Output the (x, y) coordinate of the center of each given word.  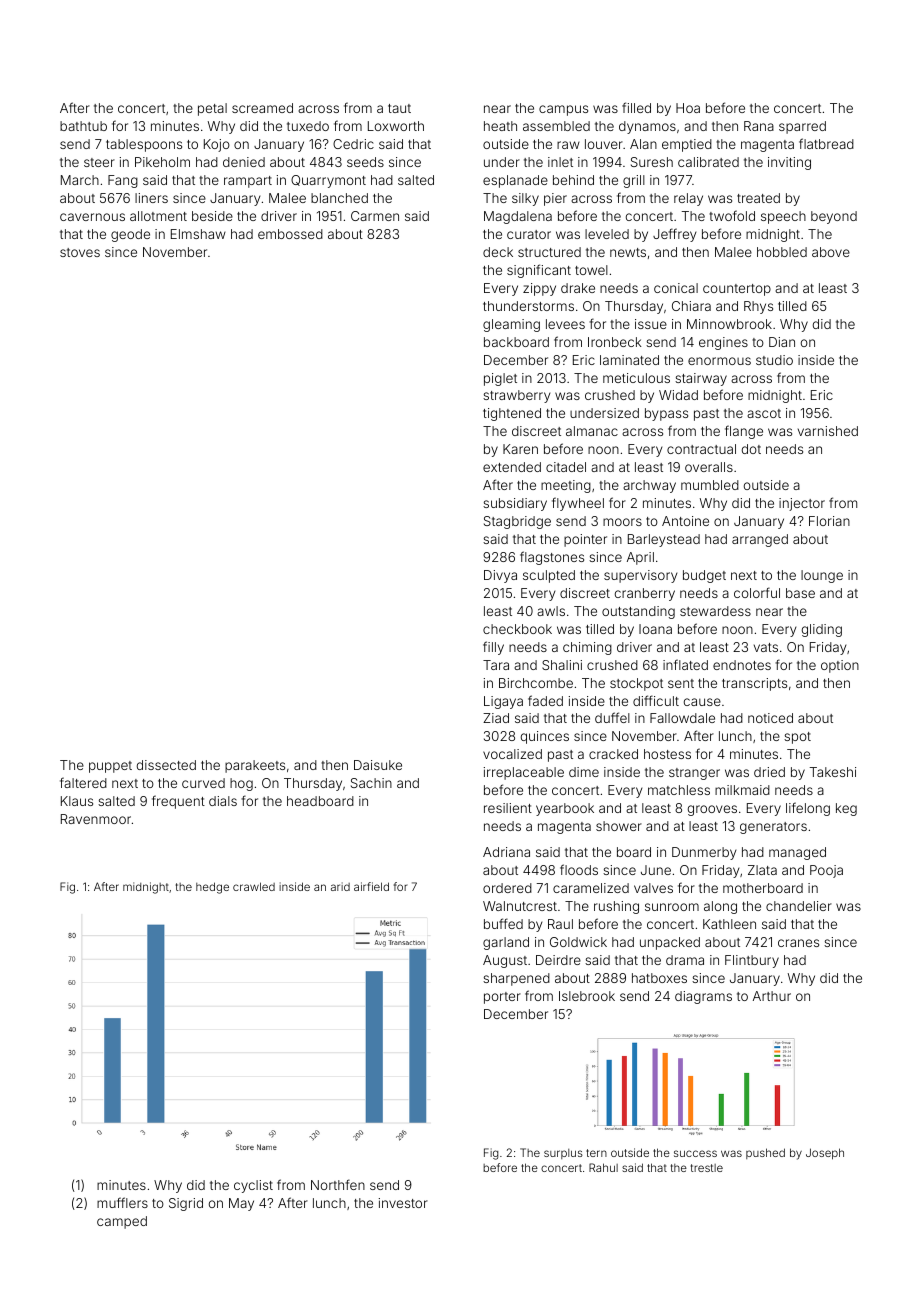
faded (545, 700)
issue (651, 324)
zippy (539, 289)
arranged (760, 540)
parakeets (255, 766)
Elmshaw (198, 234)
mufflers (122, 1202)
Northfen (338, 1184)
